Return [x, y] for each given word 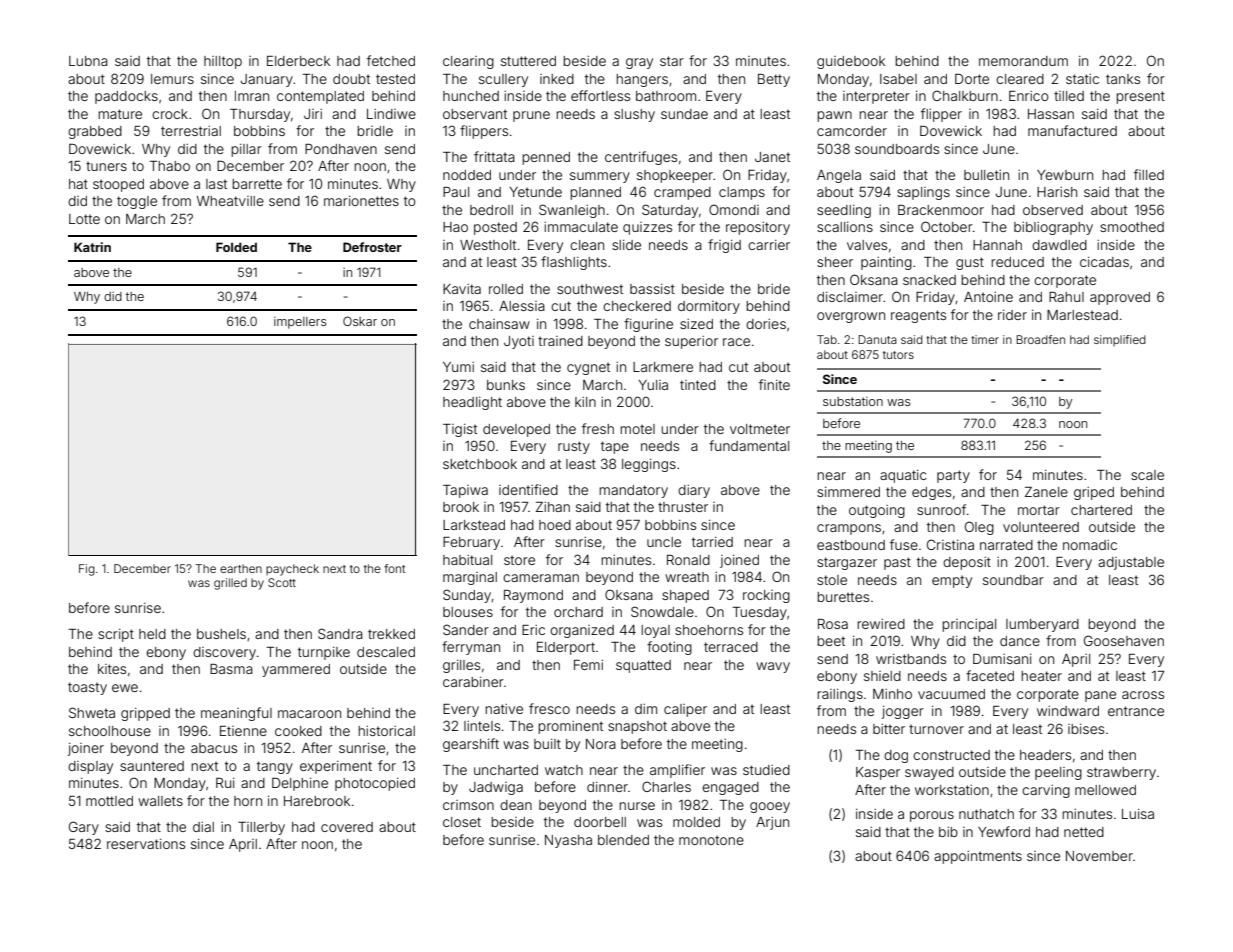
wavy [773, 667]
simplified [1120, 340]
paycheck [292, 570]
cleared [1020, 79]
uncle [664, 542]
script [116, 635]
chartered [1101, 510]
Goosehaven [1124, 640]
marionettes [361, 201]
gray [639, 63]
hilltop [223, 62]
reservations [146, 844]
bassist [652, 289]
